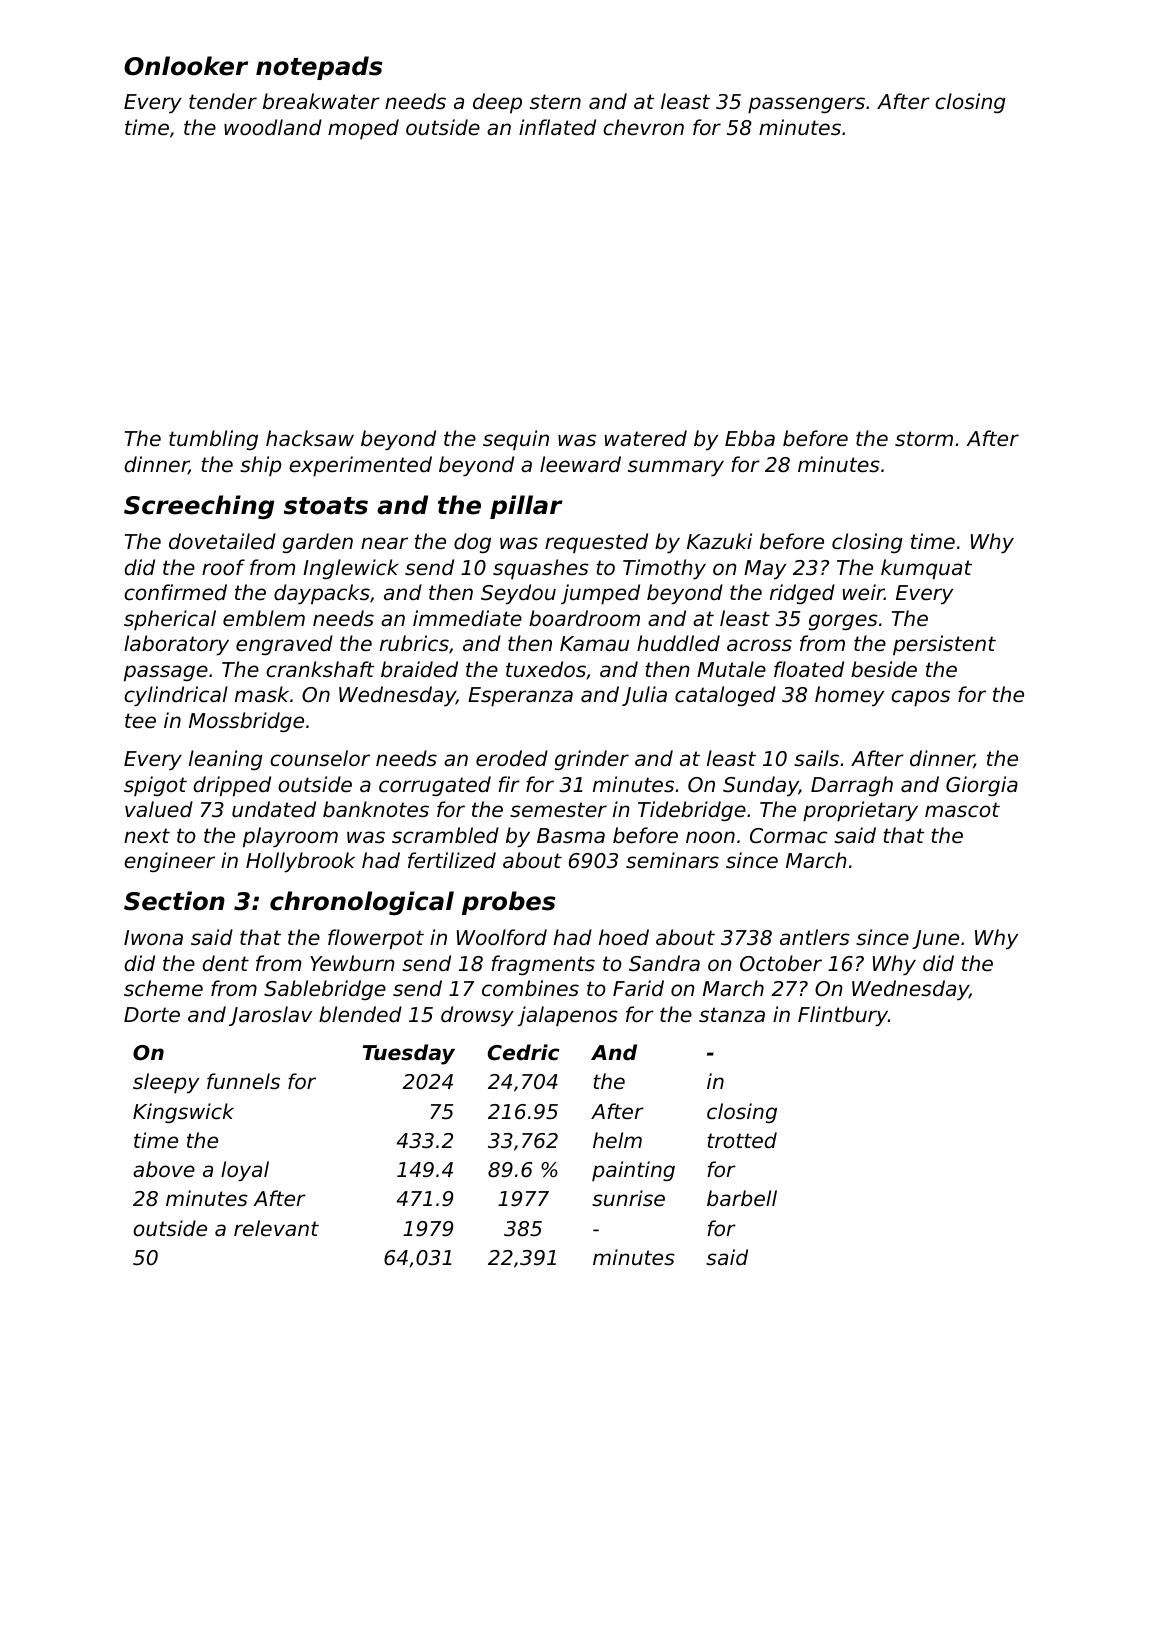  What do you see at coordinates (273, 127) in the screenshot?
I see `woodland` at bounding box center [273, 127].
